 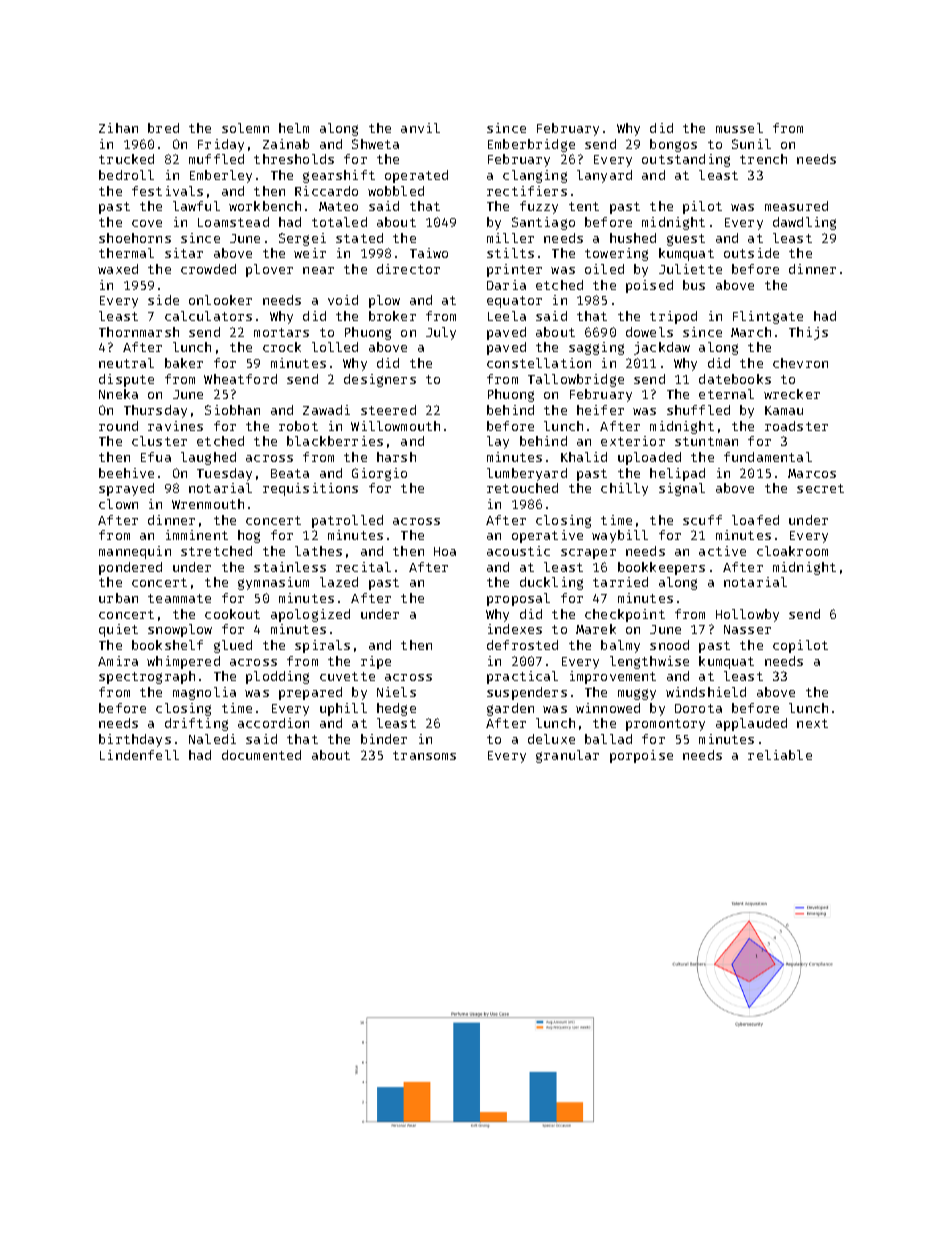 What do you see at coordinates (649, 458) in the screenshot?
I see `uploaded` at bounding box center [649, 458].
